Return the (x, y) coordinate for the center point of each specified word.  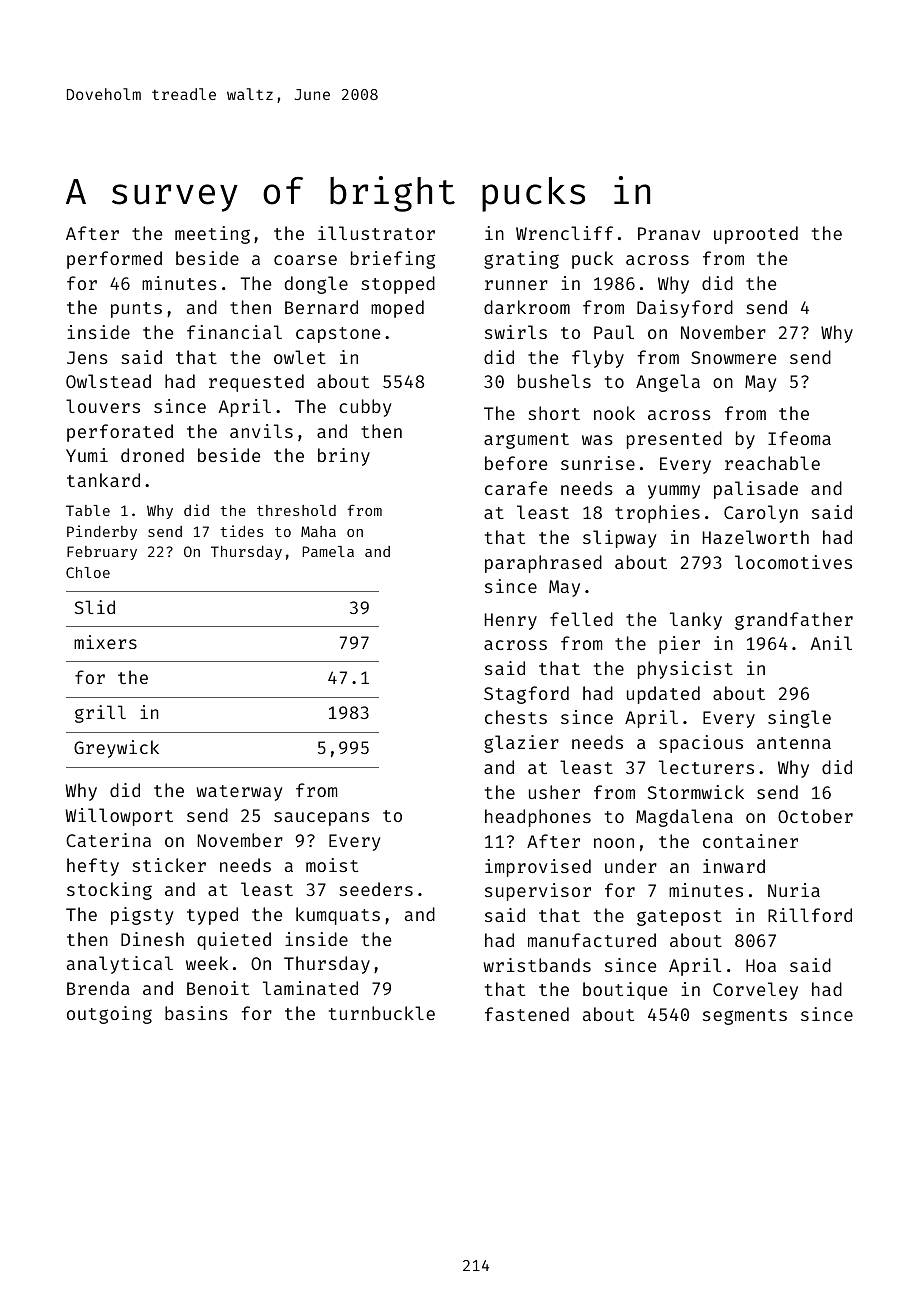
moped (397, 309)
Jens (87, 357)
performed (114, 260)
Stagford (526, 695)
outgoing (109, 1015)
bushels (554, 381)
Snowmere (733, 357)
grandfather (794, 621)
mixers (105, 642)
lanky (696, 621)
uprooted (756, 235)
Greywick (116, 749)
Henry (511, 621)
